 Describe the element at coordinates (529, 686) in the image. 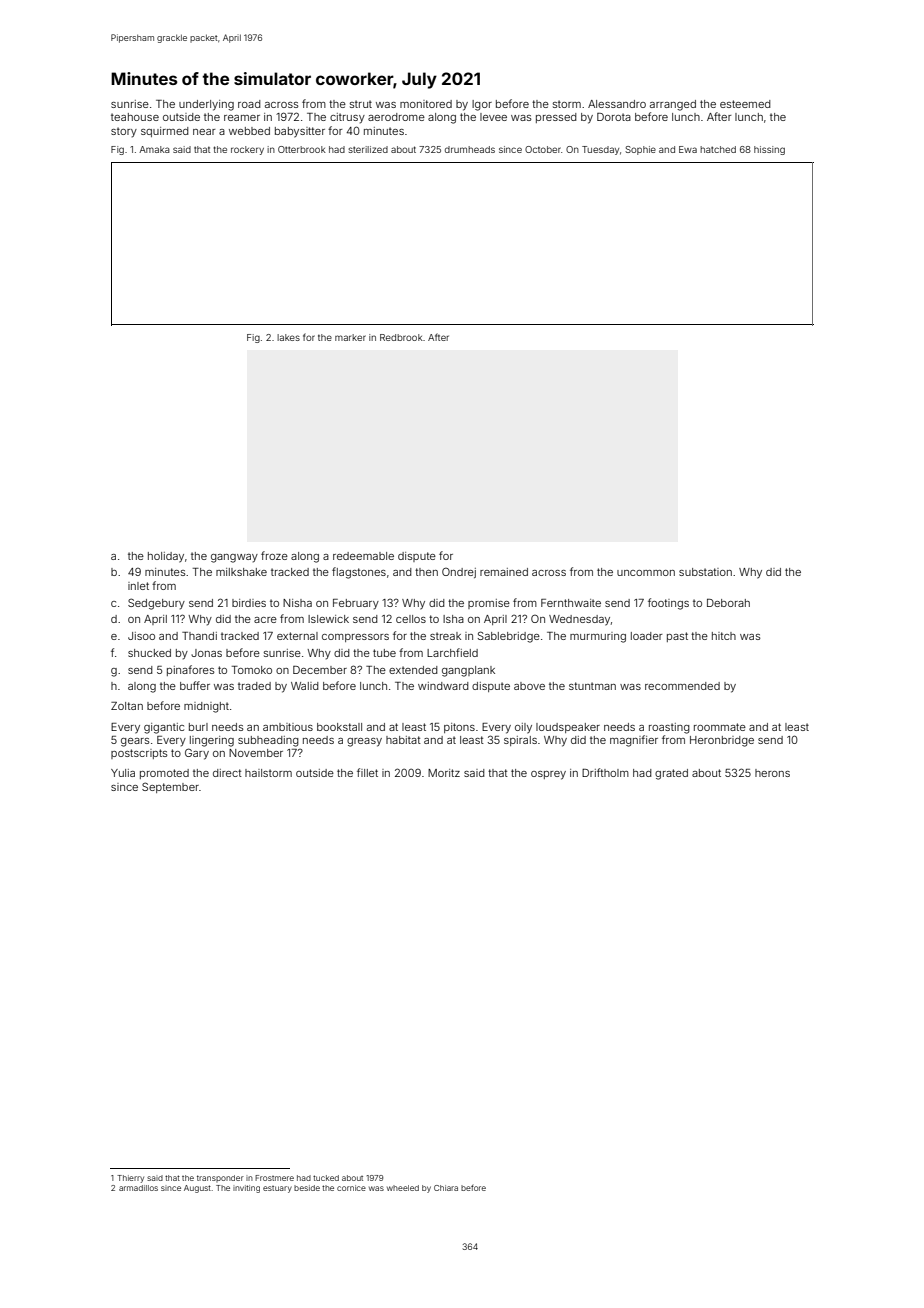

I see `above` at that location.
